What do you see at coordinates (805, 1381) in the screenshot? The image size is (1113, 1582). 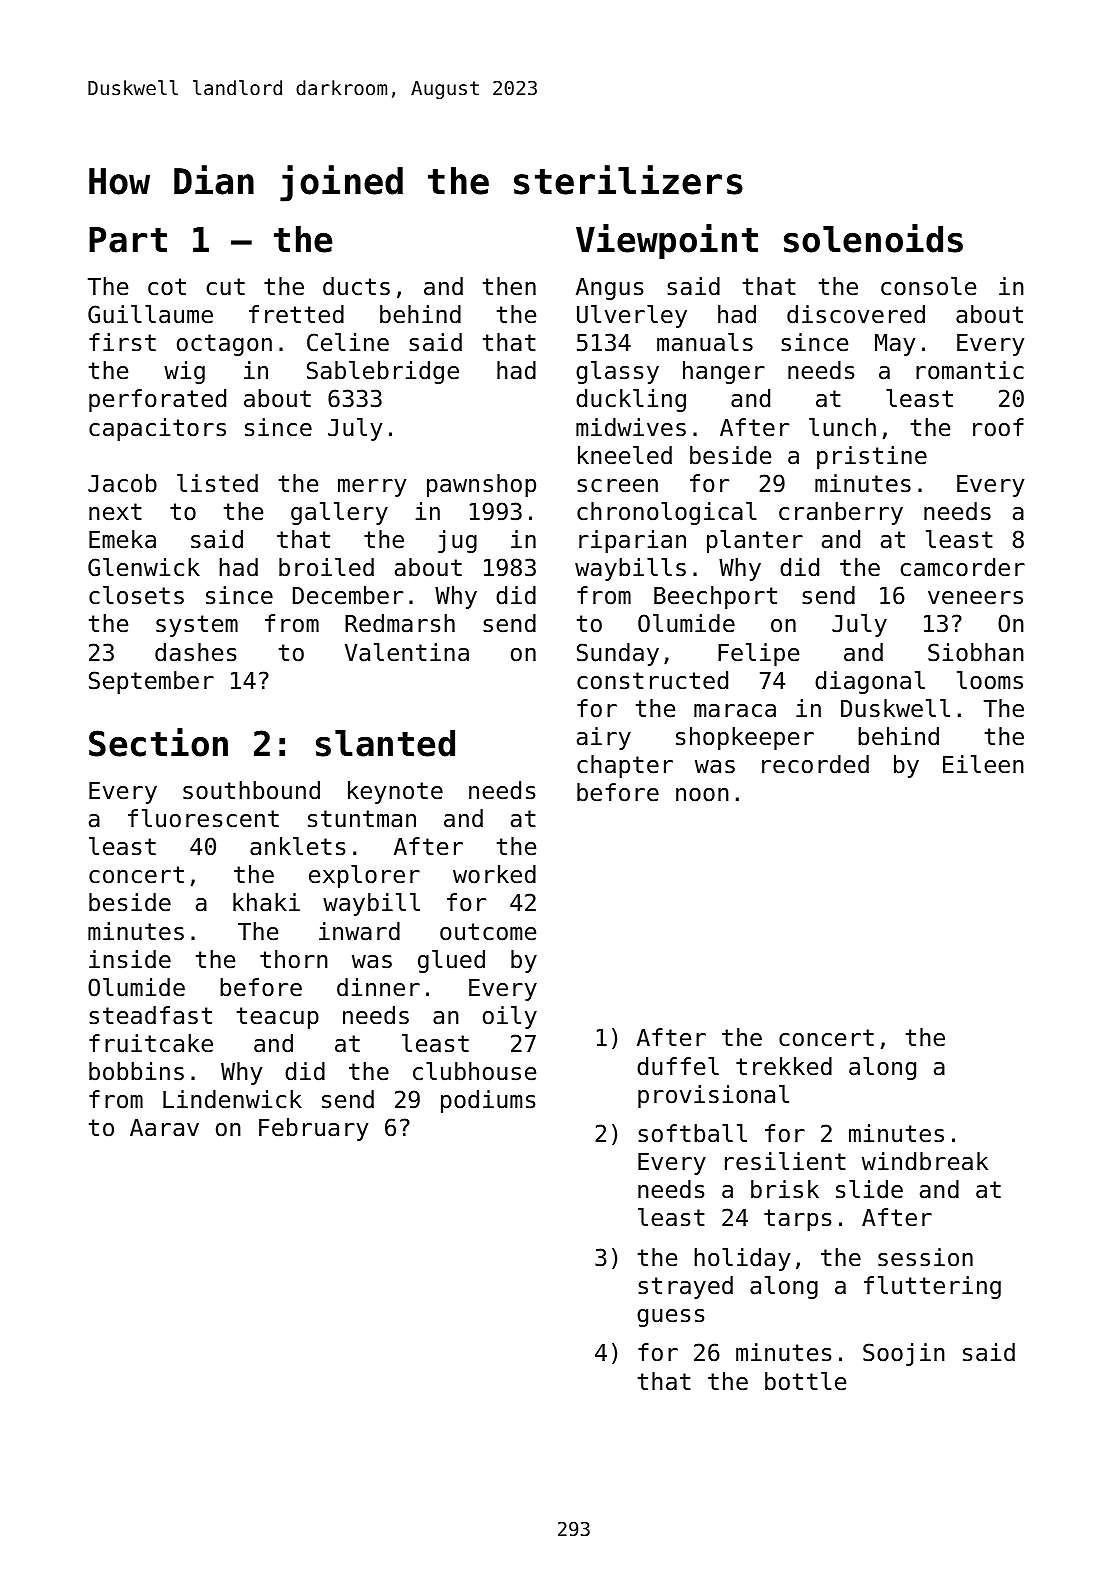 I see `bottle` at bounding box center [805, 1381].
